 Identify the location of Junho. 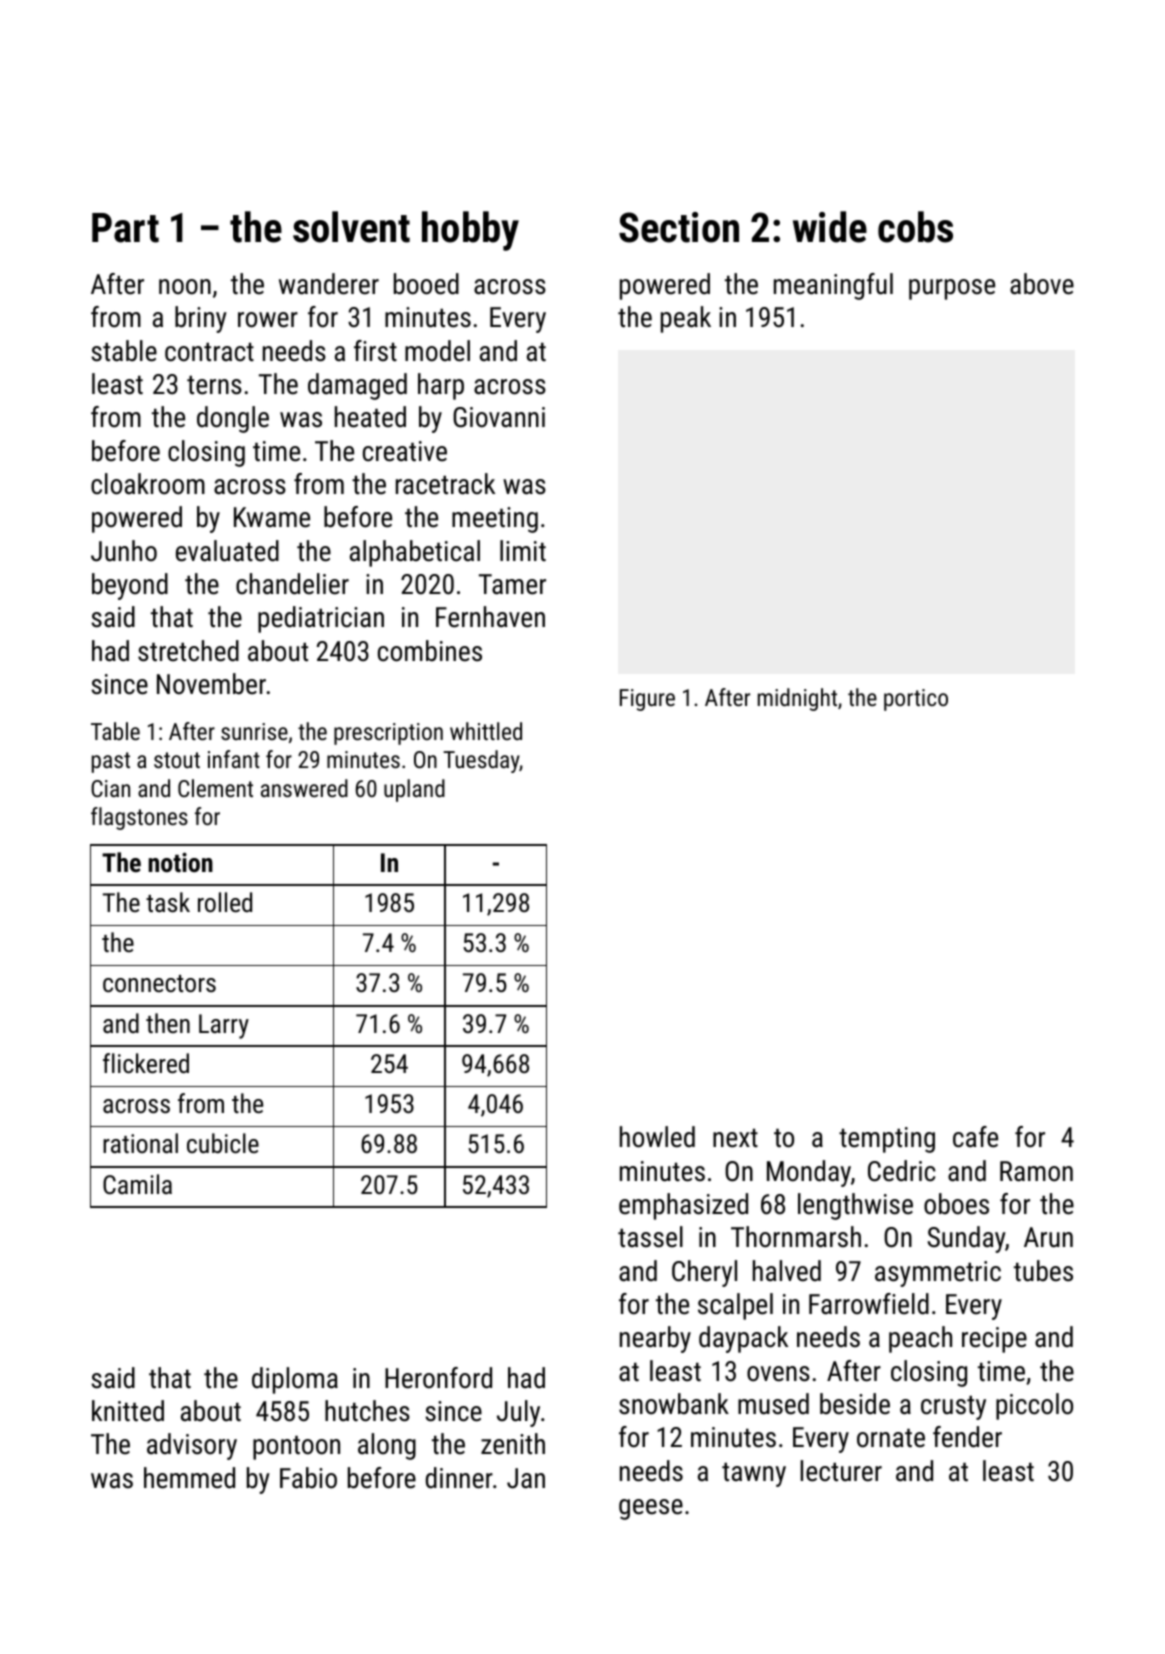
(124, 551).
